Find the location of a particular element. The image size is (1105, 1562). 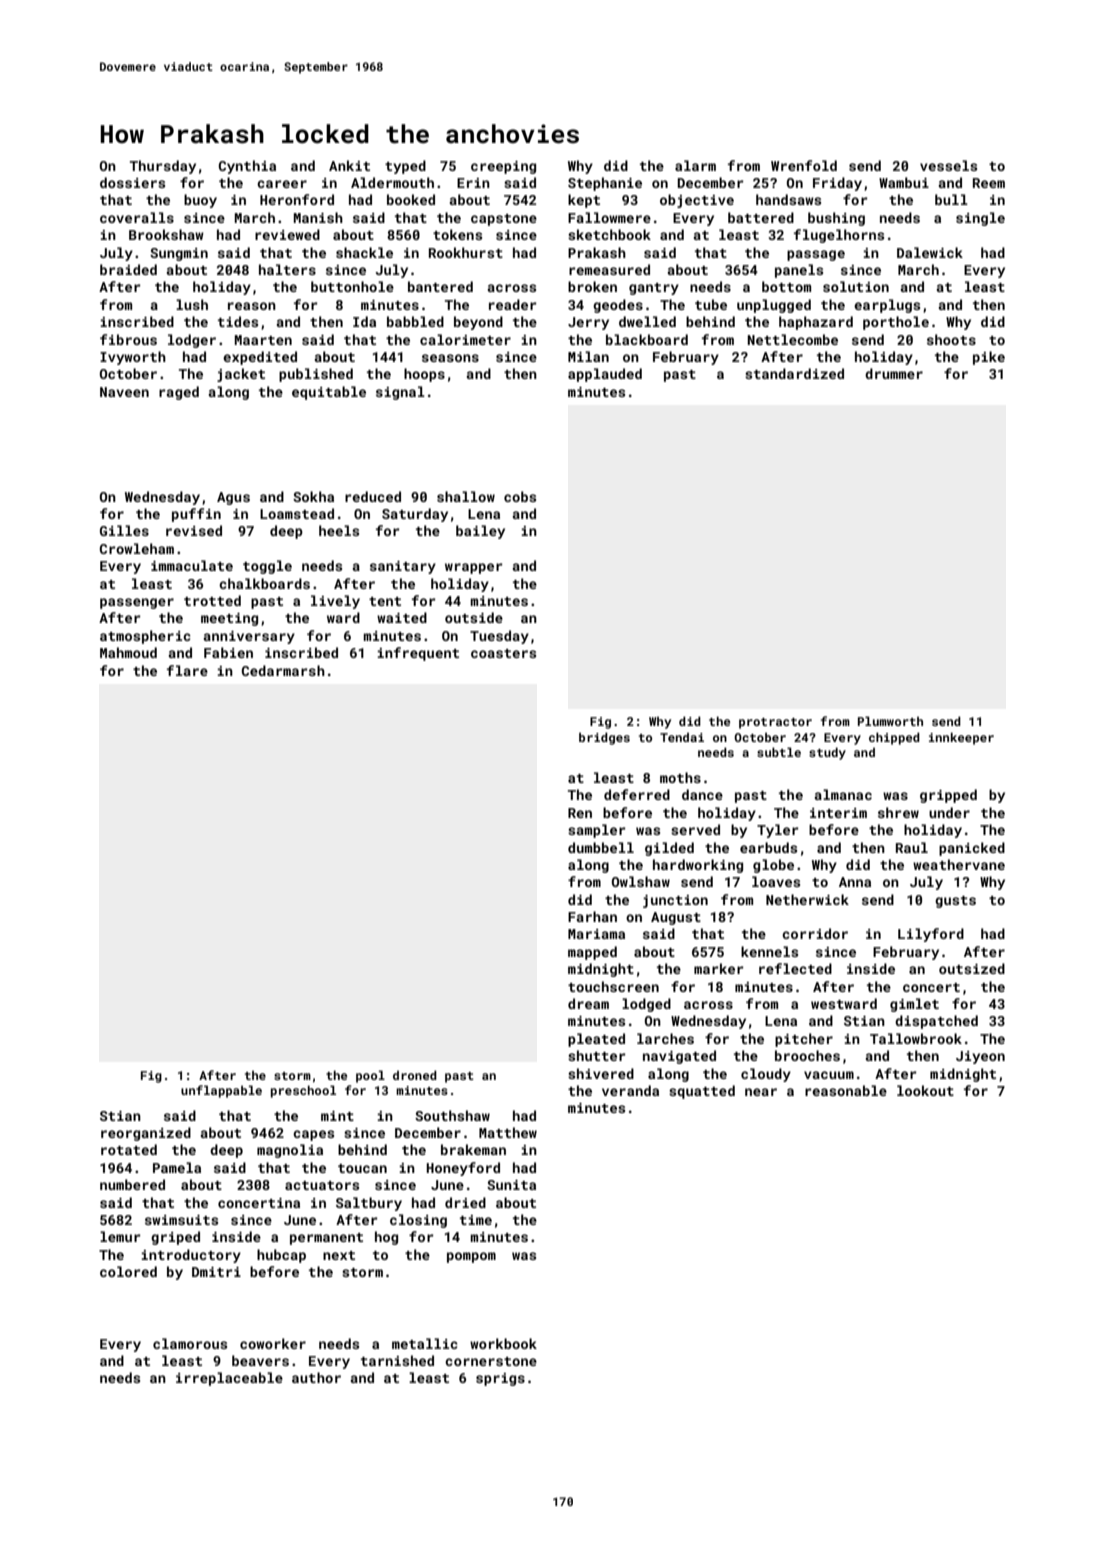

Dalewick is located at coordinates (930, 252).
